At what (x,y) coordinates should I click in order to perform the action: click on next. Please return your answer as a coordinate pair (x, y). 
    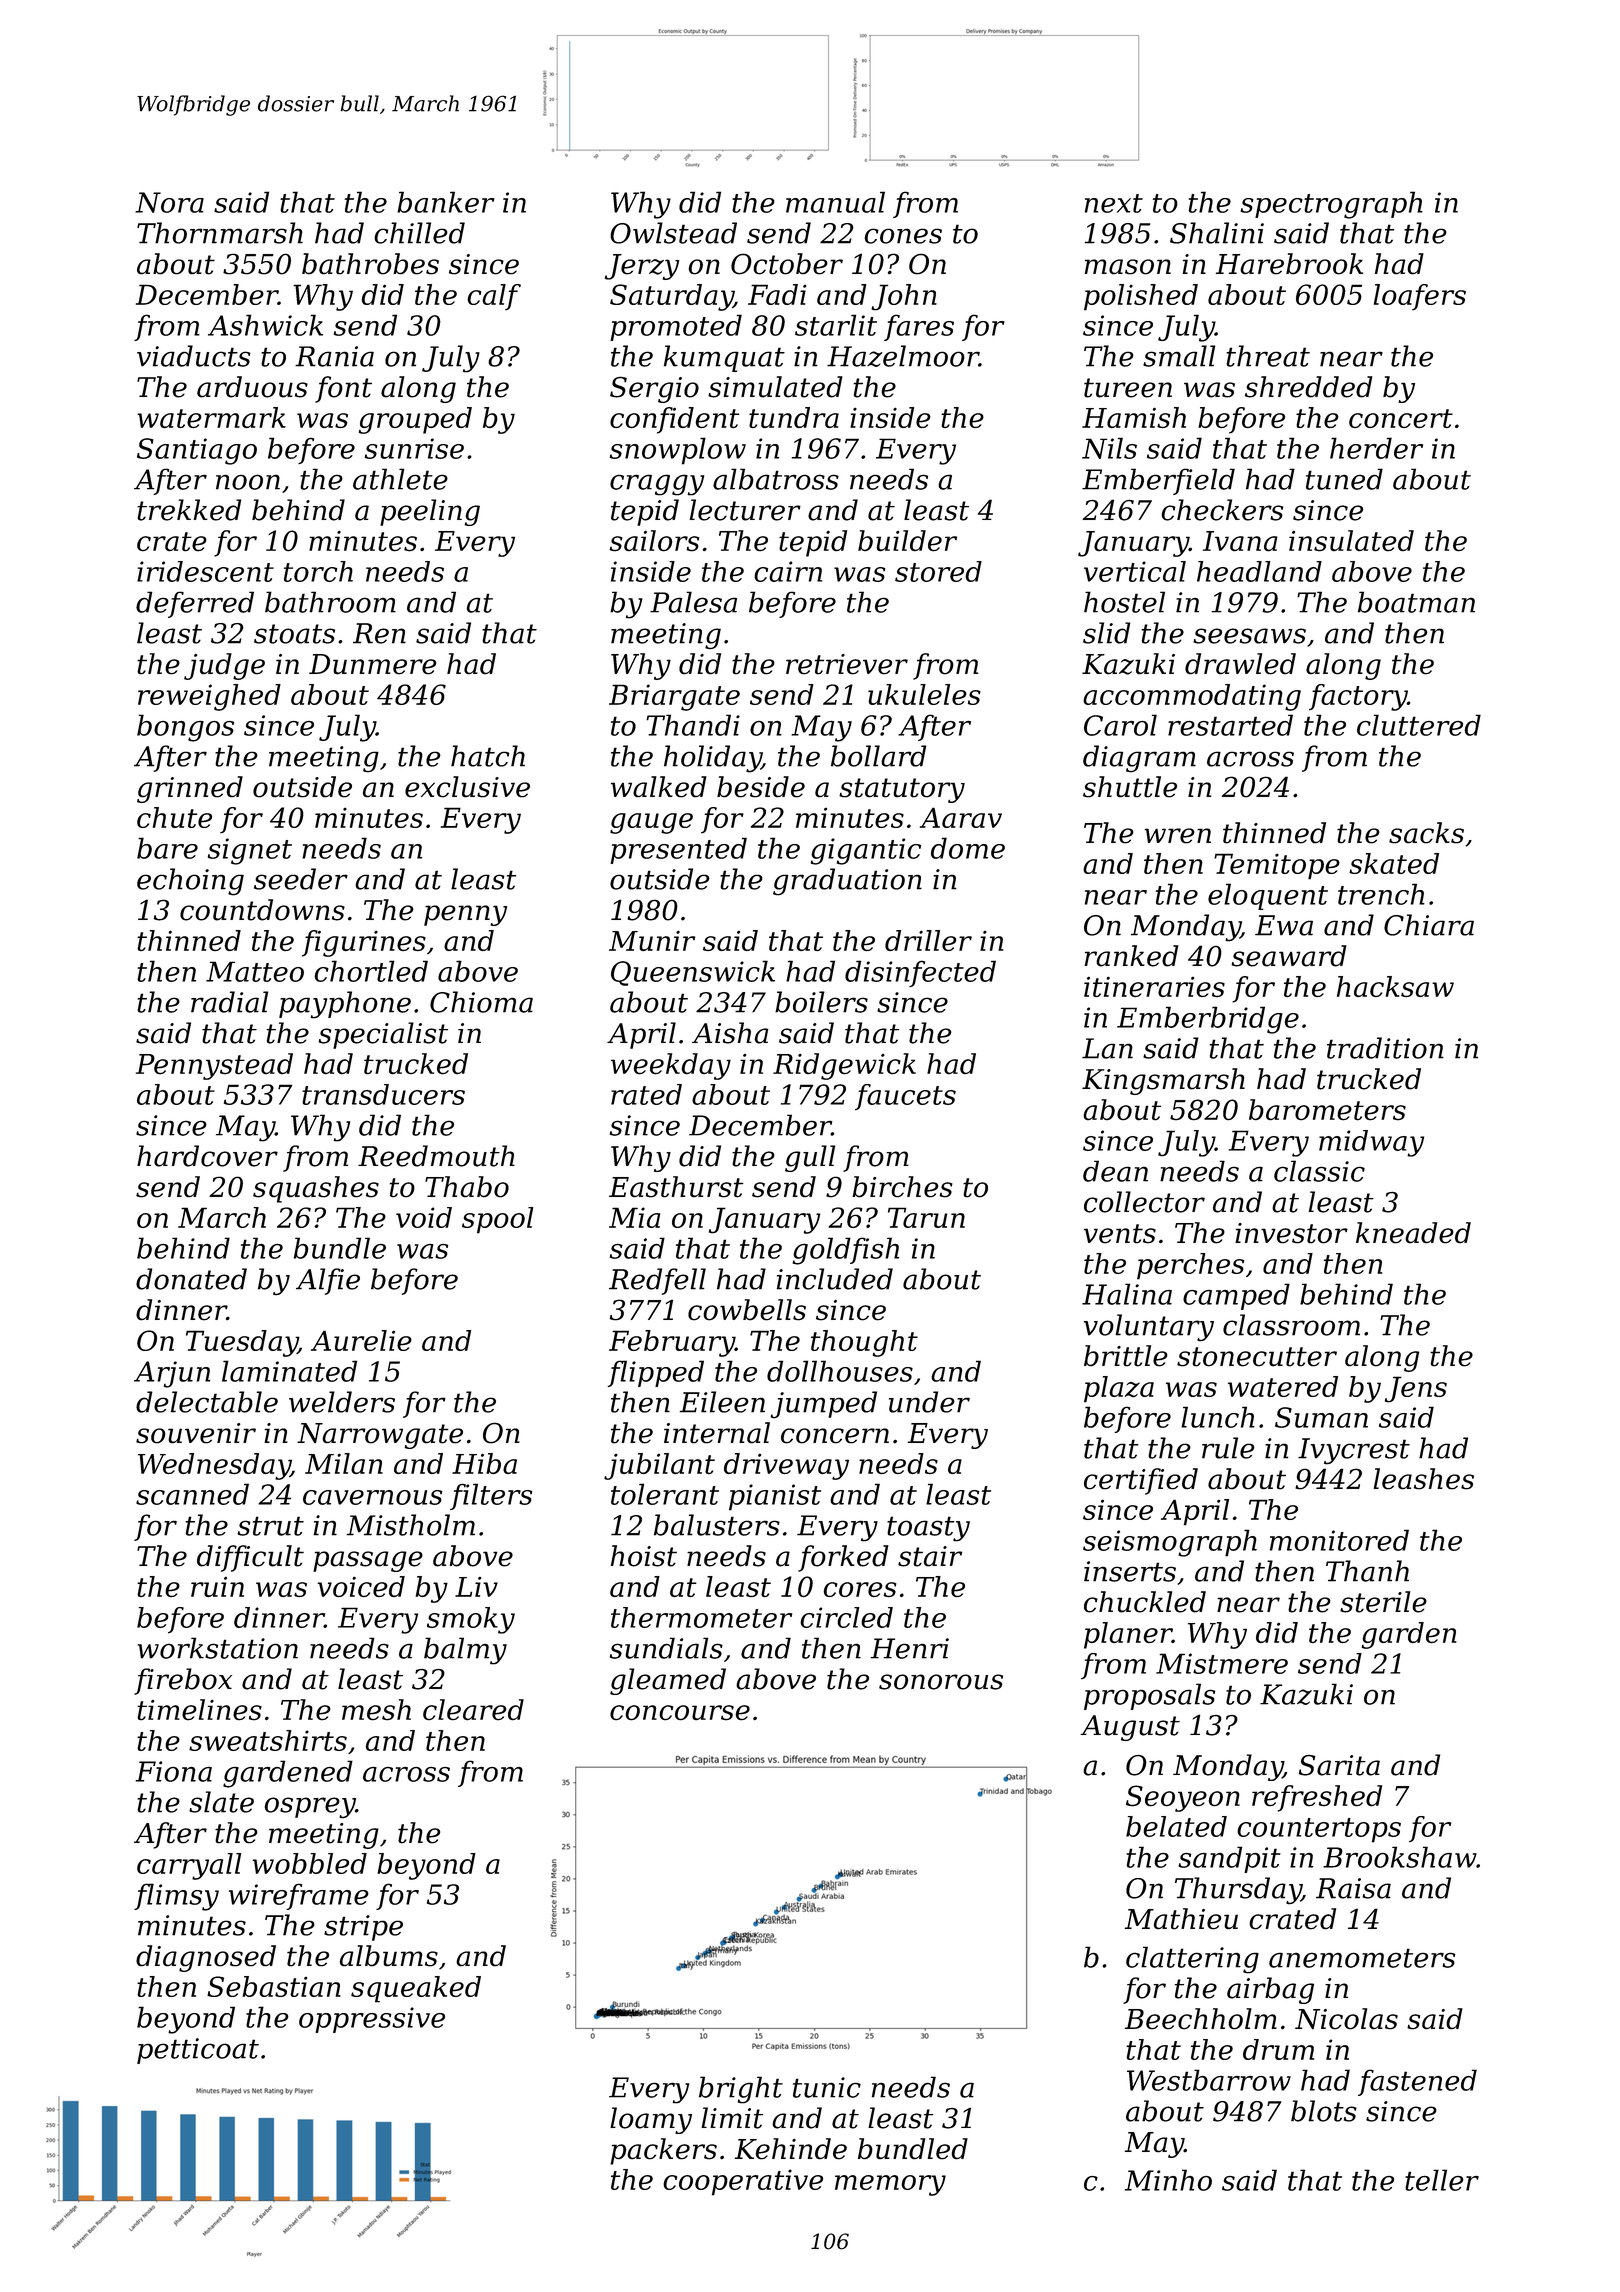
    Looking at the image, I should click on (1114, 203).
